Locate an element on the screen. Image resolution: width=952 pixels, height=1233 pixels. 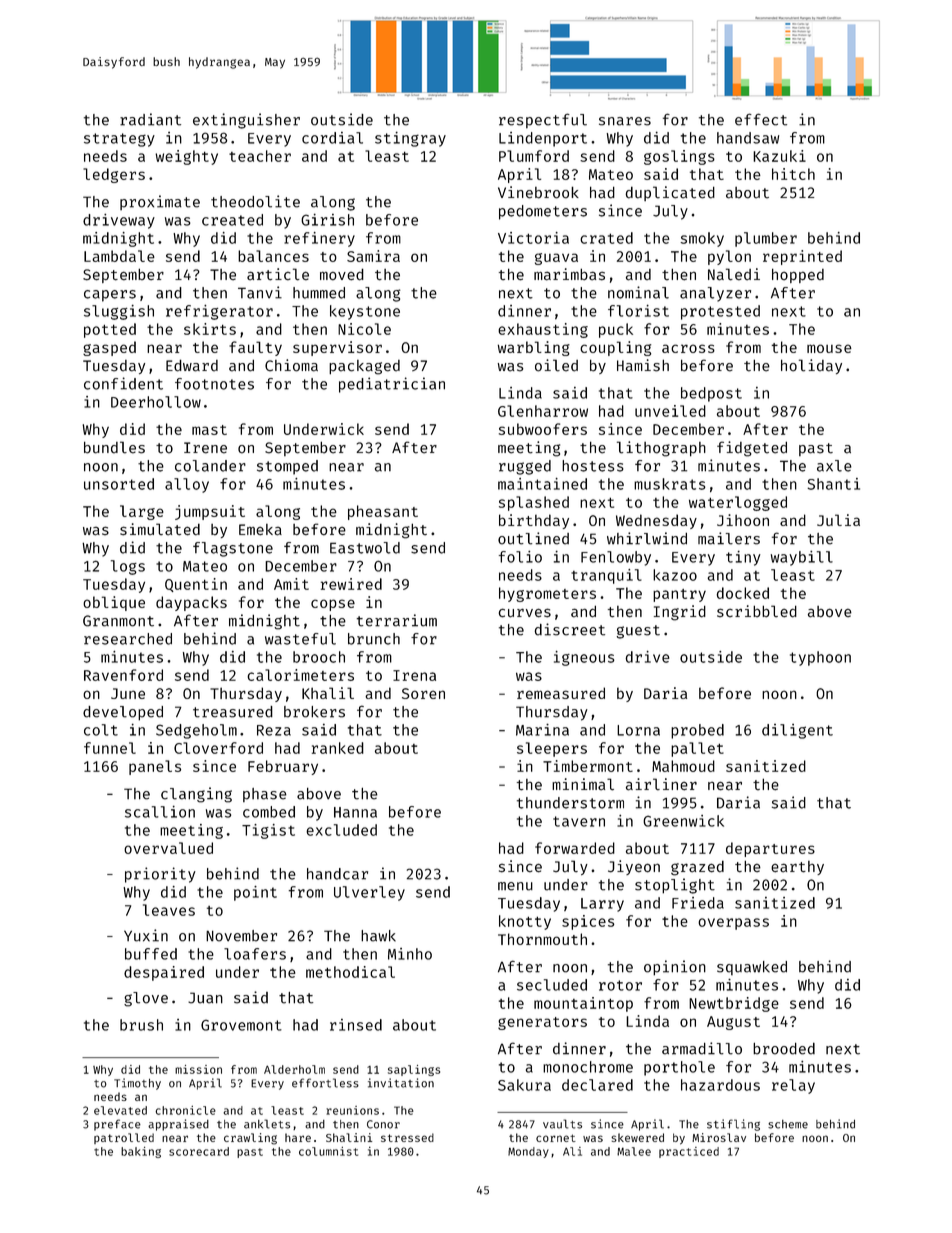
stressed is located at coordinates (407, 1137).
